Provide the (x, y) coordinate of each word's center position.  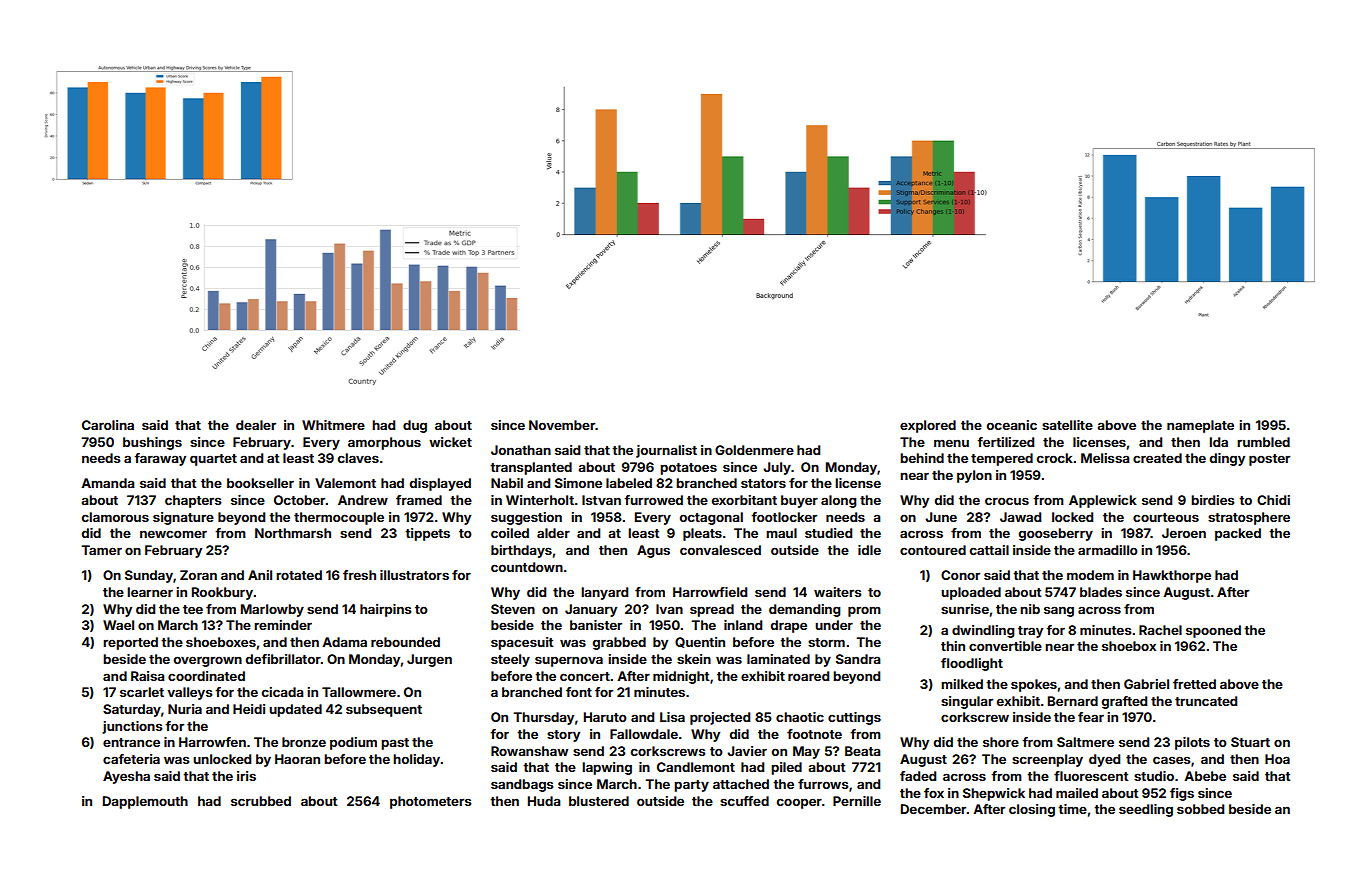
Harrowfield (710, 592)
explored (928, 426)
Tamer (101, 550)
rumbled (1263, 442)
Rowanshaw (529, 751)
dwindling (983, 631)
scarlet (142, 692)
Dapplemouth (145, 802)
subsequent (384, 710)
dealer (256, 425)
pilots (1192, 743)
